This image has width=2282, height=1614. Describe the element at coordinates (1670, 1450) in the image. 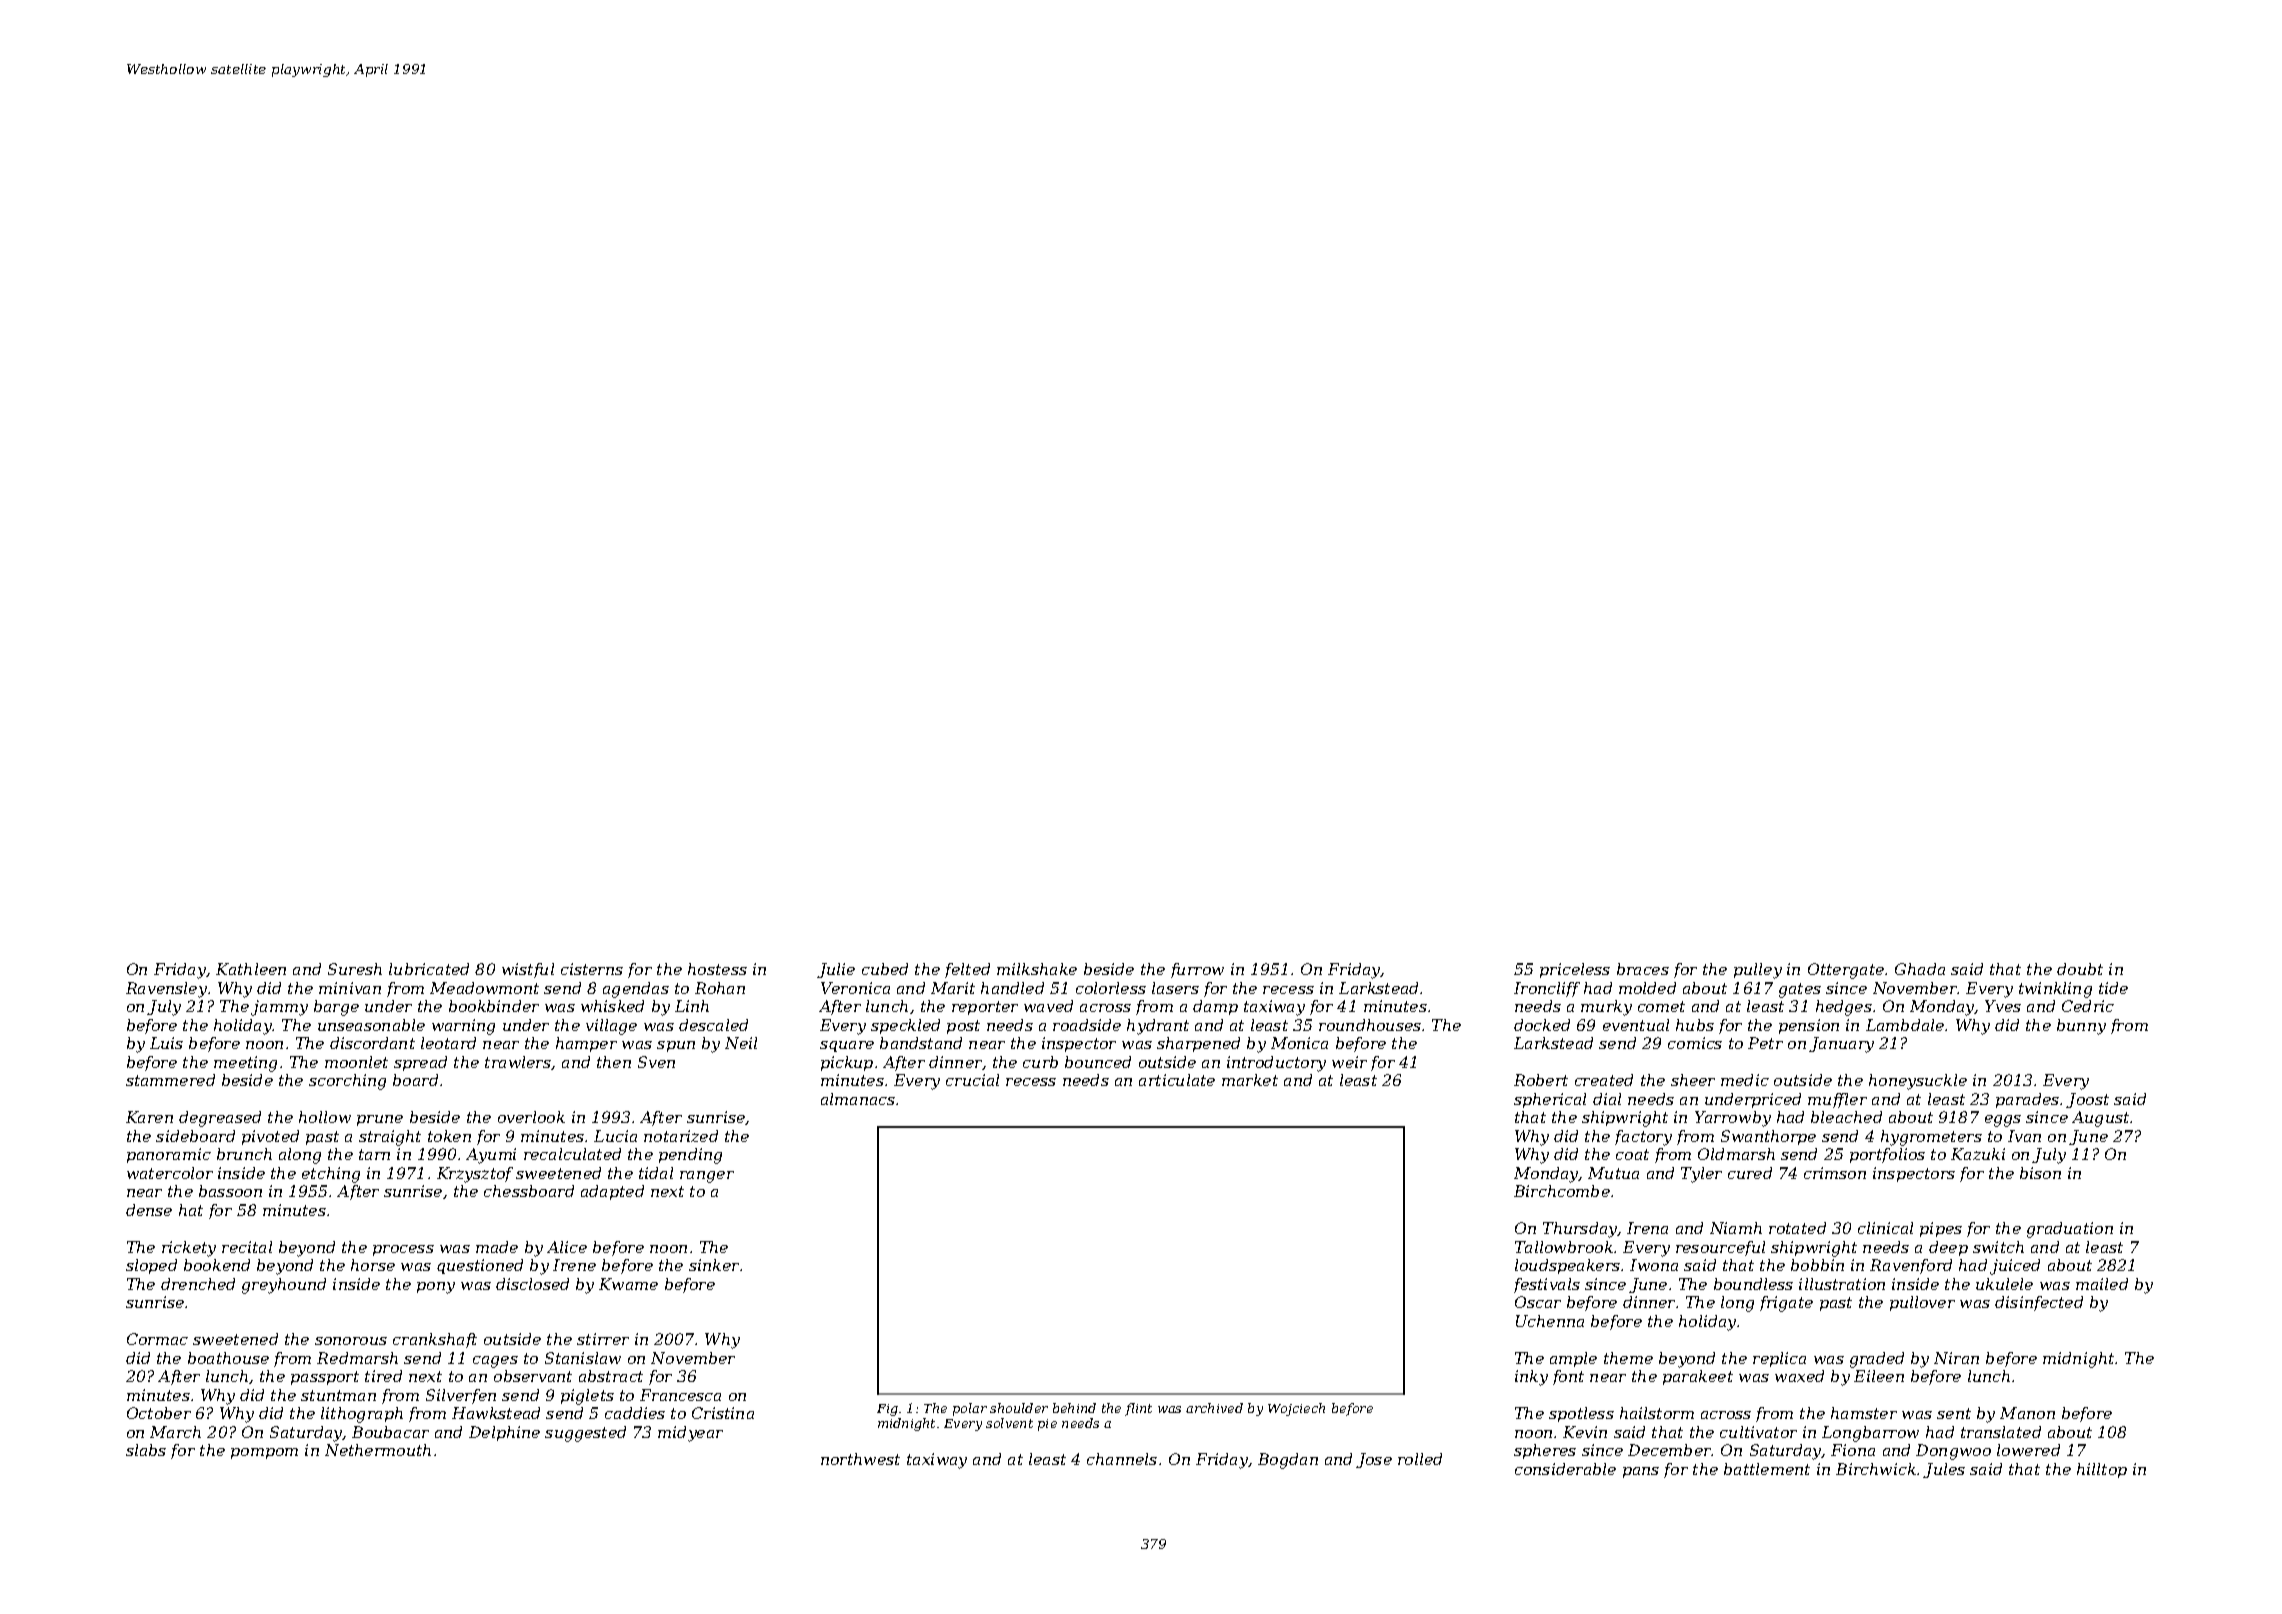

I see `December` at that location.
